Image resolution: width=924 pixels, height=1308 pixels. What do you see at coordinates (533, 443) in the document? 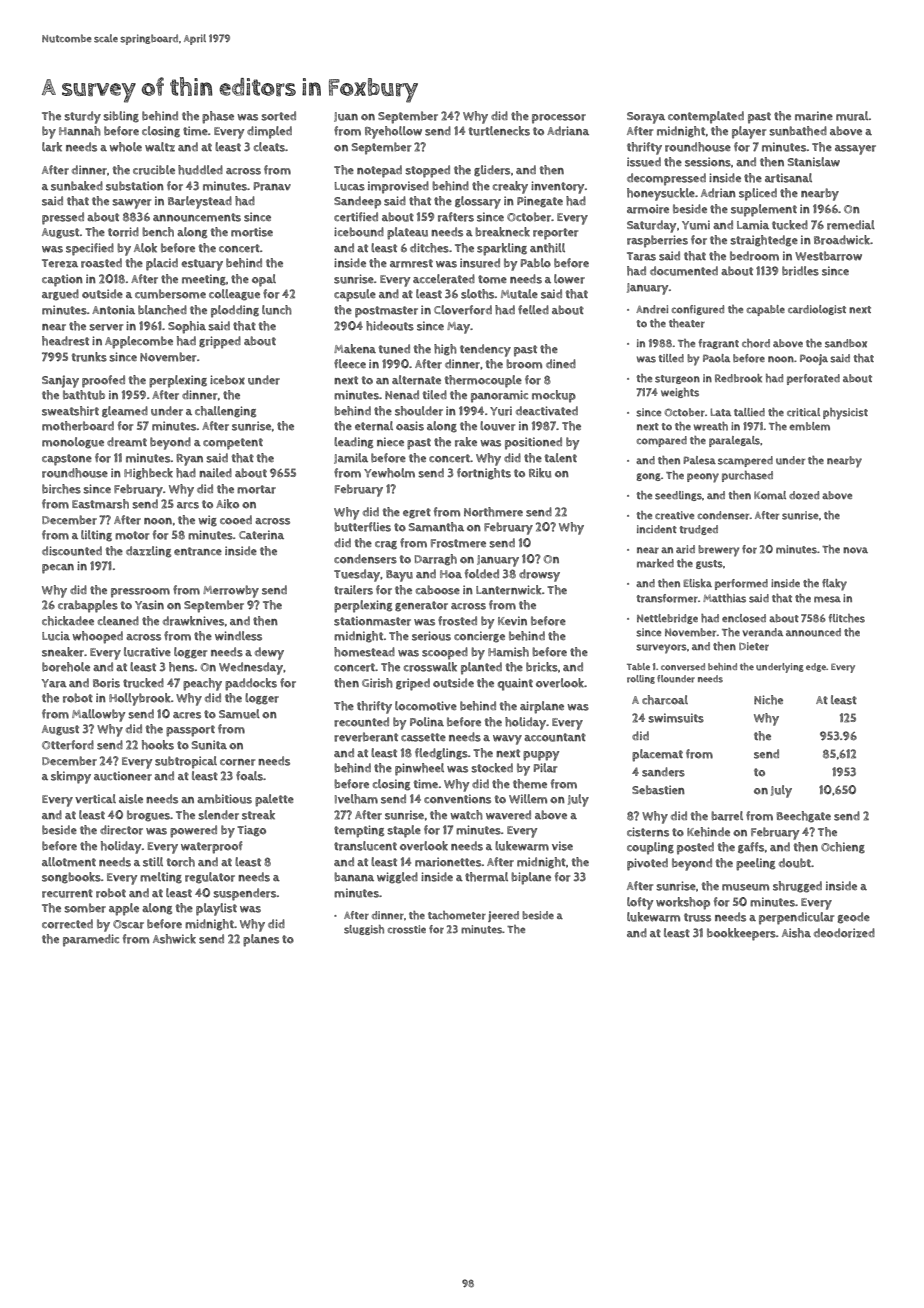
I see `positioned` at bounding box center [533, 443].
